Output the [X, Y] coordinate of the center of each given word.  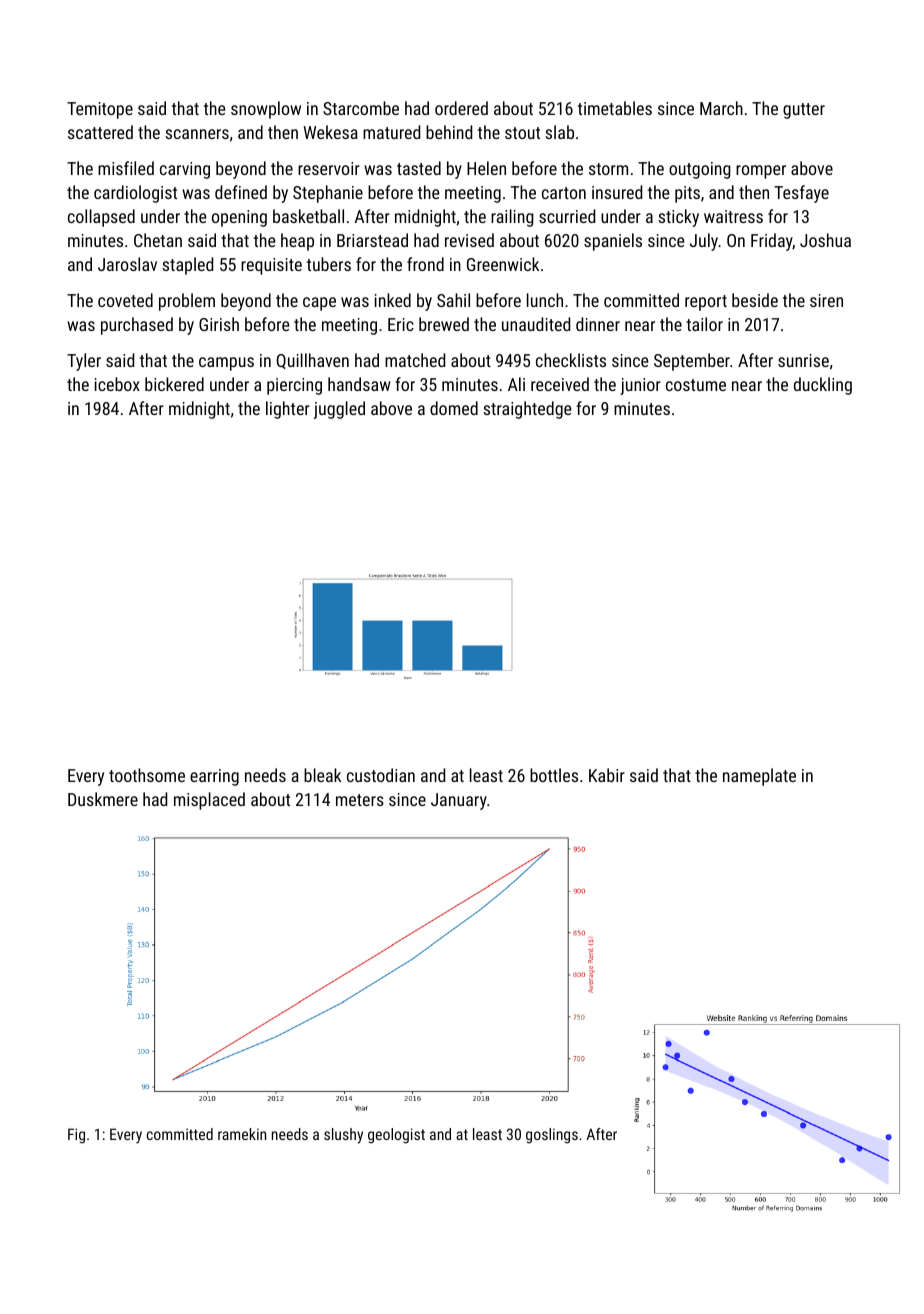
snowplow [266, 110]
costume [696, 385]
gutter [804, 111]
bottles [554, 775]
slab [559, 132]
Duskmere [103, 799]
